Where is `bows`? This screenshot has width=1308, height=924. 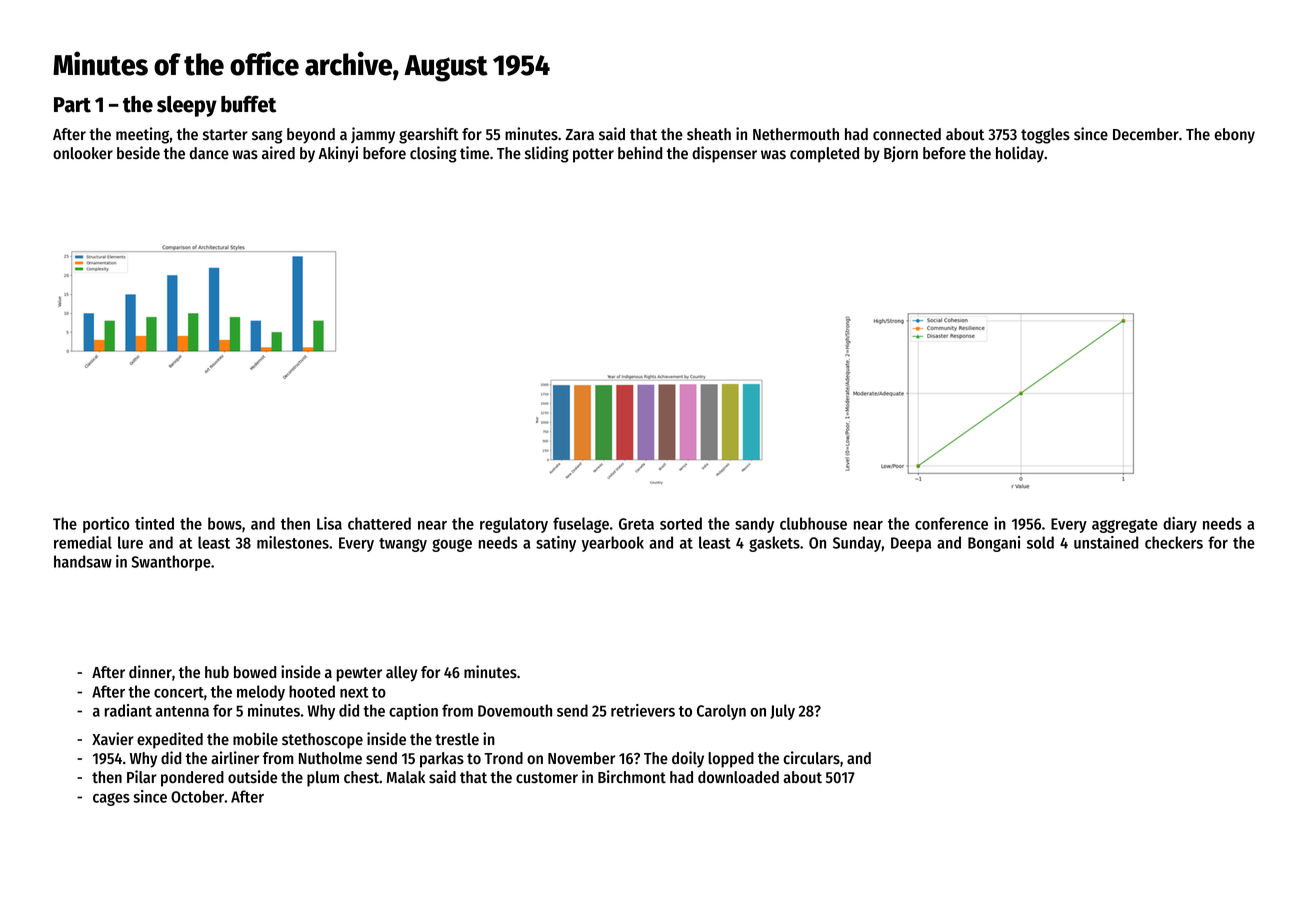 bows is located at coordinates (225, 523).
